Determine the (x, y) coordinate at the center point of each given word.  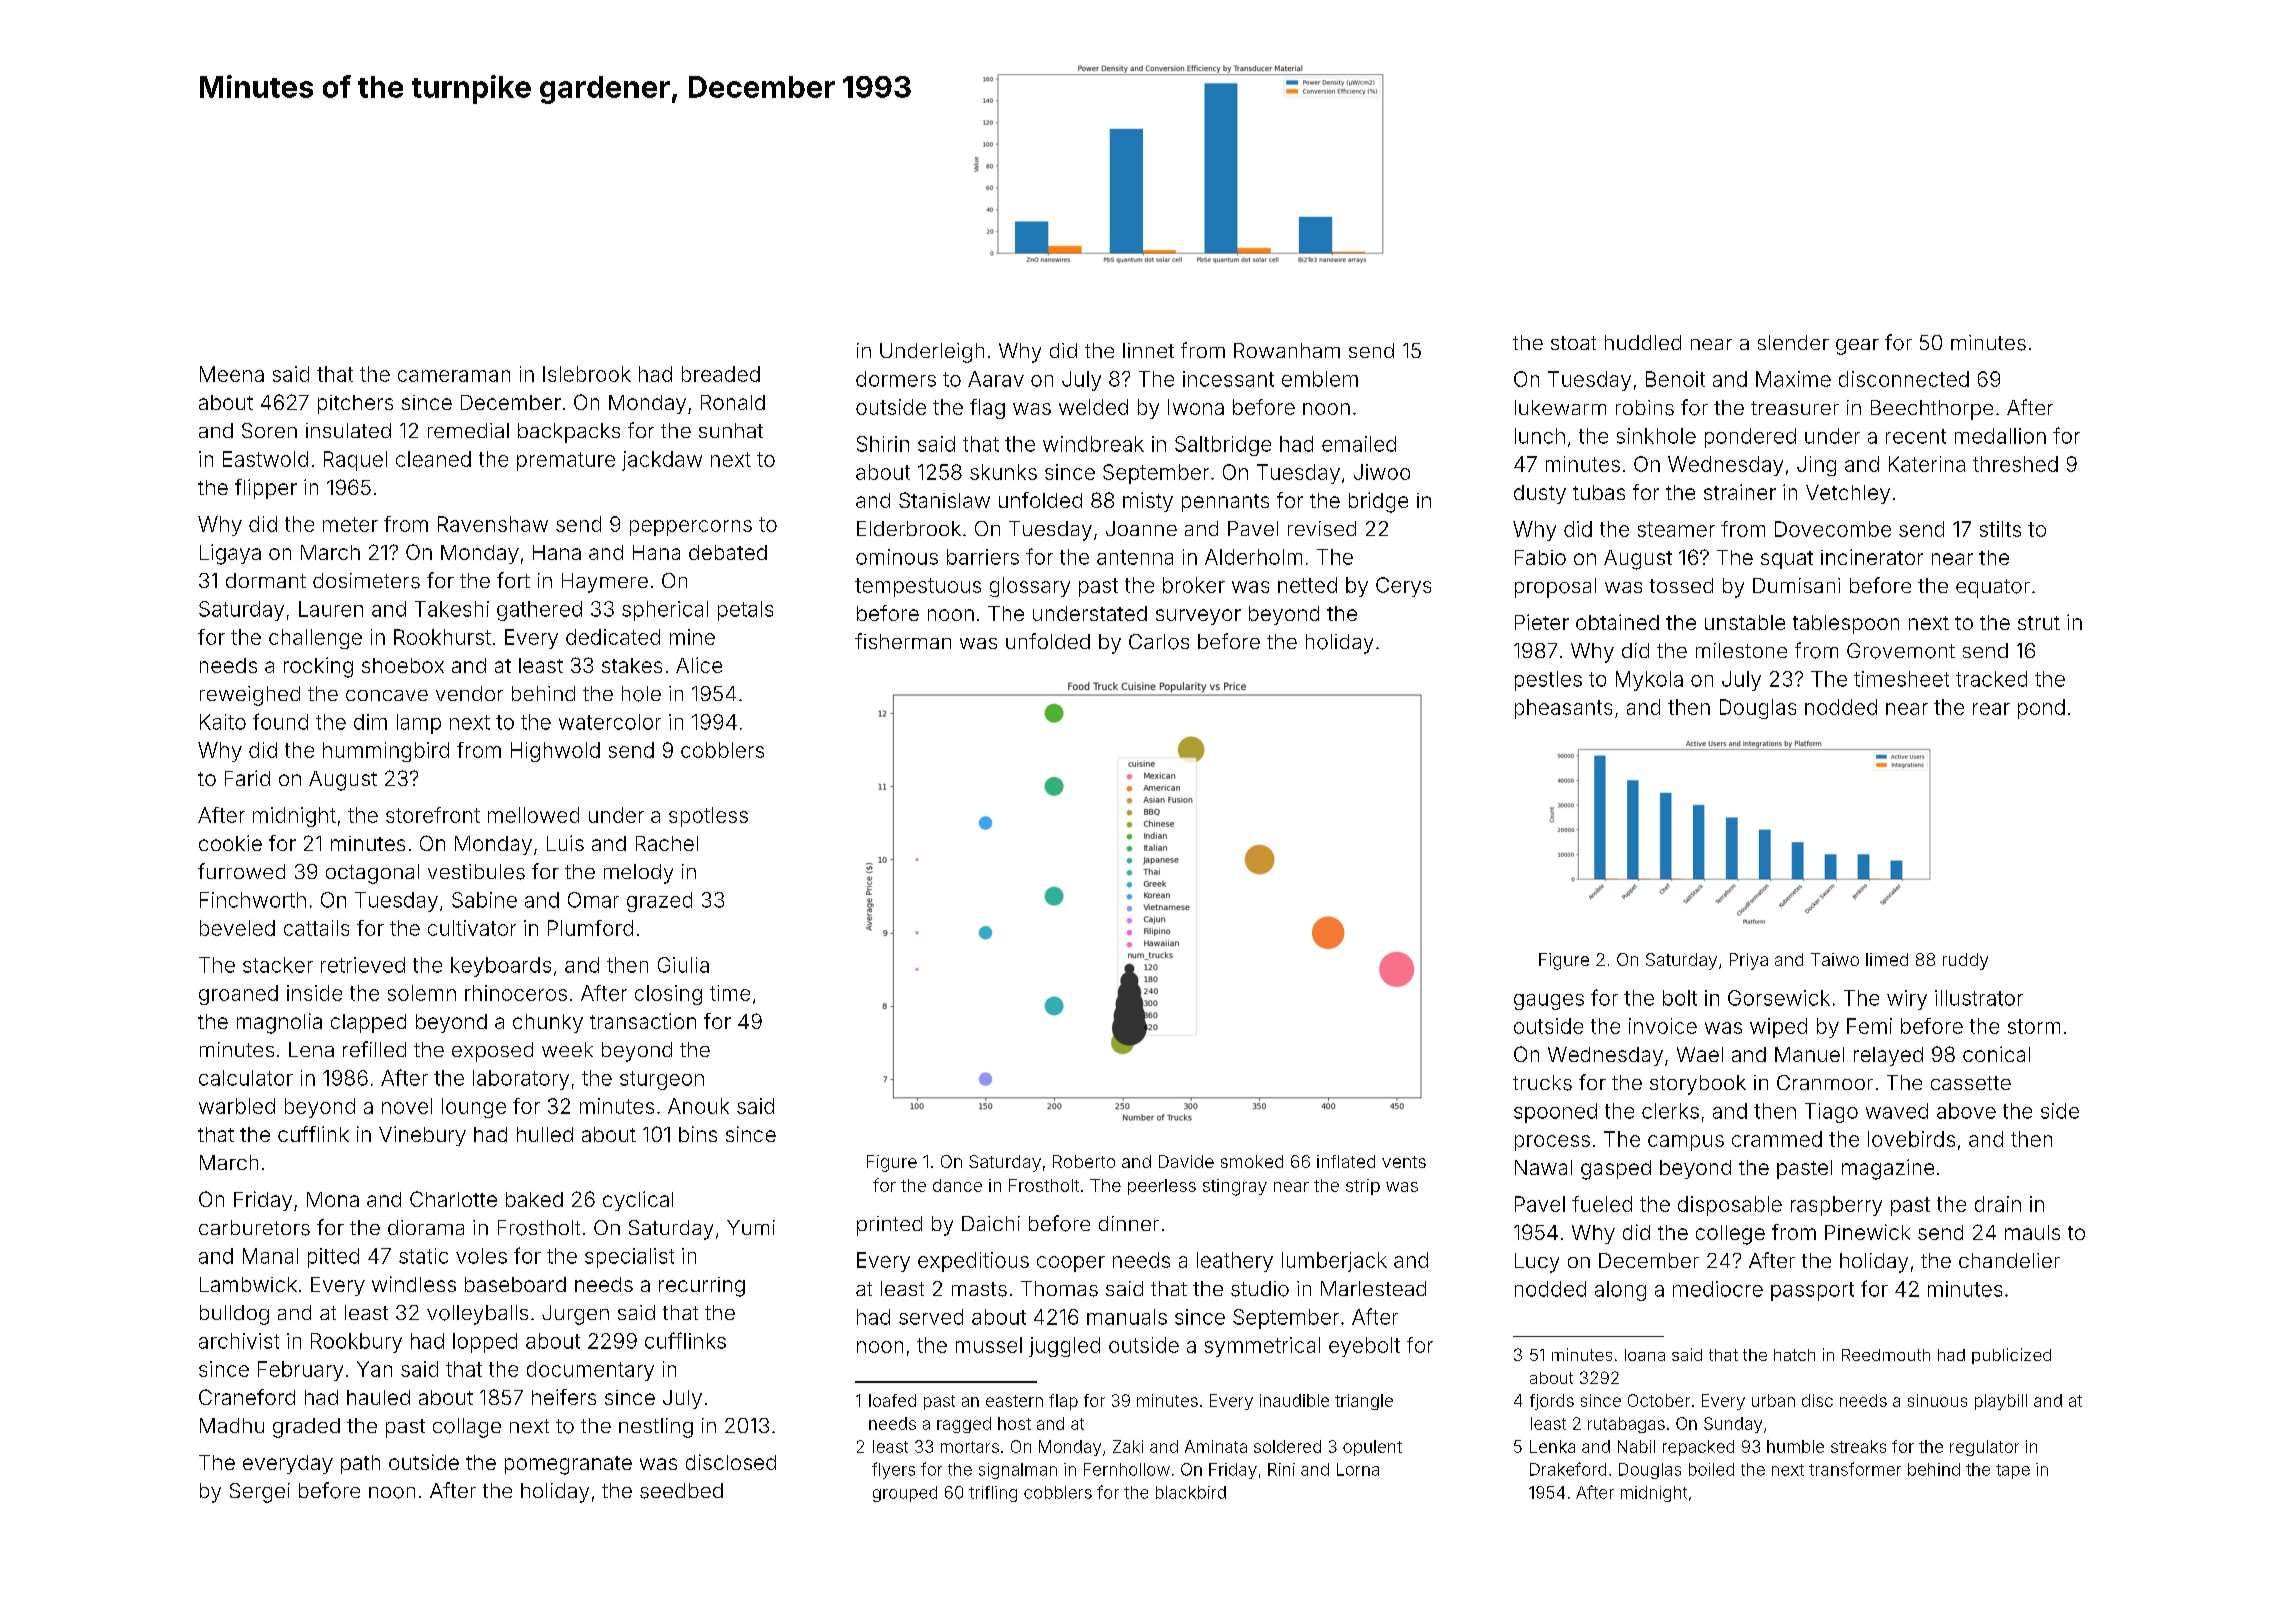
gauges (1549, 1002)
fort (513, 580)
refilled (374, 1049)
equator (1993, 588)
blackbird (1191, 1492)
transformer (1855, 1469)
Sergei (260, 1493)
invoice (1663, 1026)
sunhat (731, 430)
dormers (896, 379)
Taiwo (1835, 959)
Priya (1749, 961)
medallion (2000, 436)
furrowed (241, 871)
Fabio (1540, 557)
